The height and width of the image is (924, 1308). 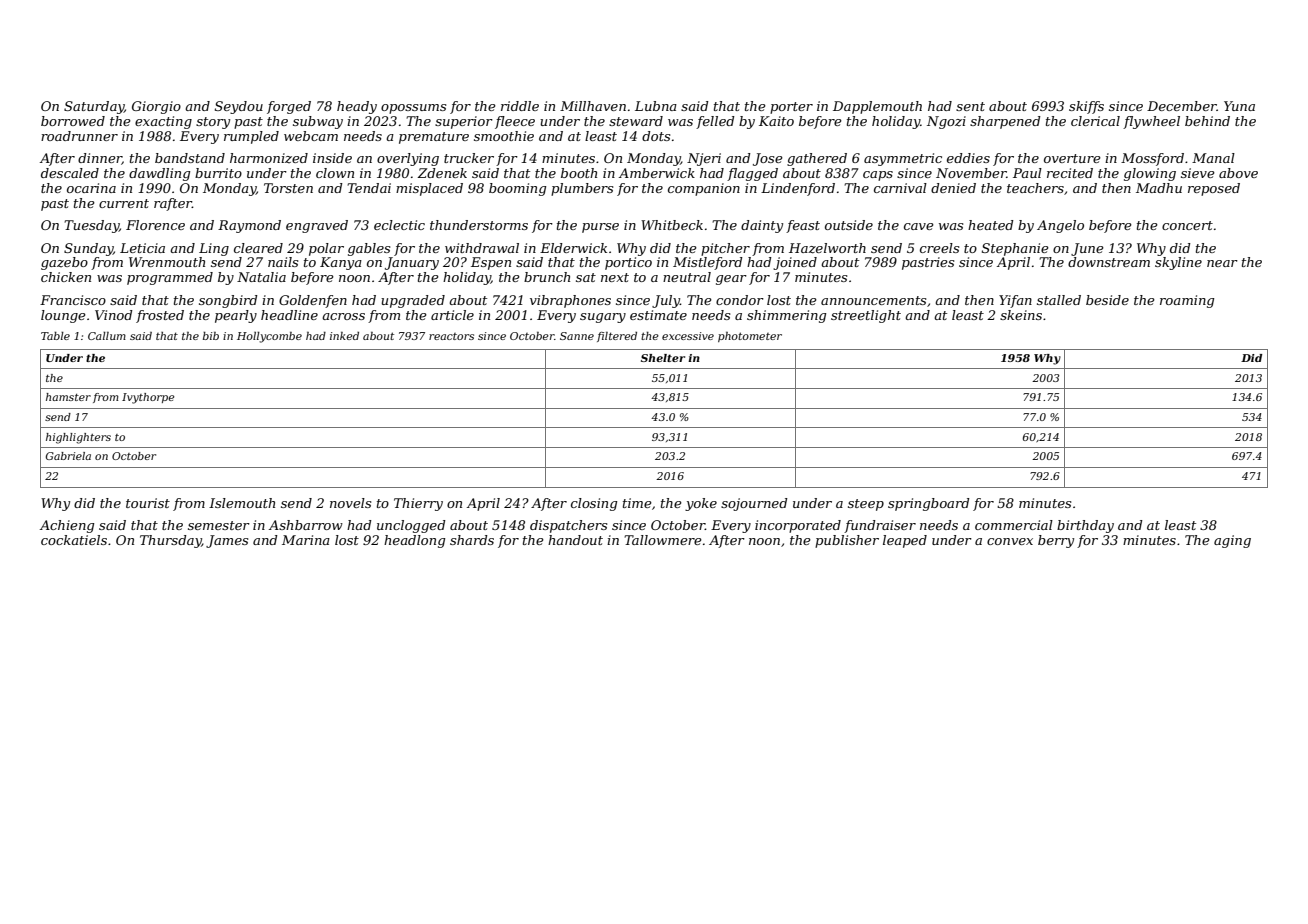 I want to click on Marina, so click(x=306, y=540).
